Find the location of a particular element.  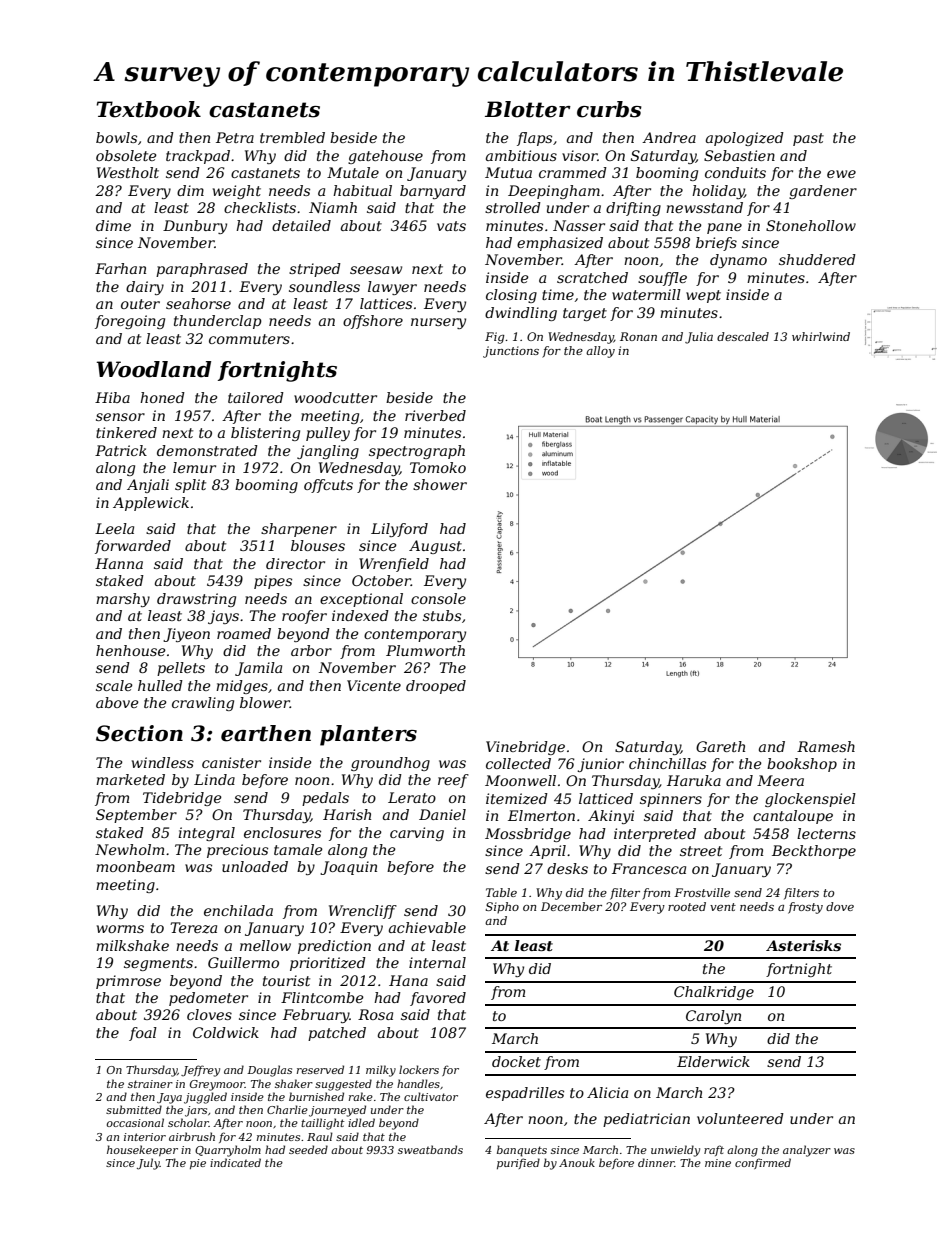

Deepingham is located at coordinates (554, 192).
